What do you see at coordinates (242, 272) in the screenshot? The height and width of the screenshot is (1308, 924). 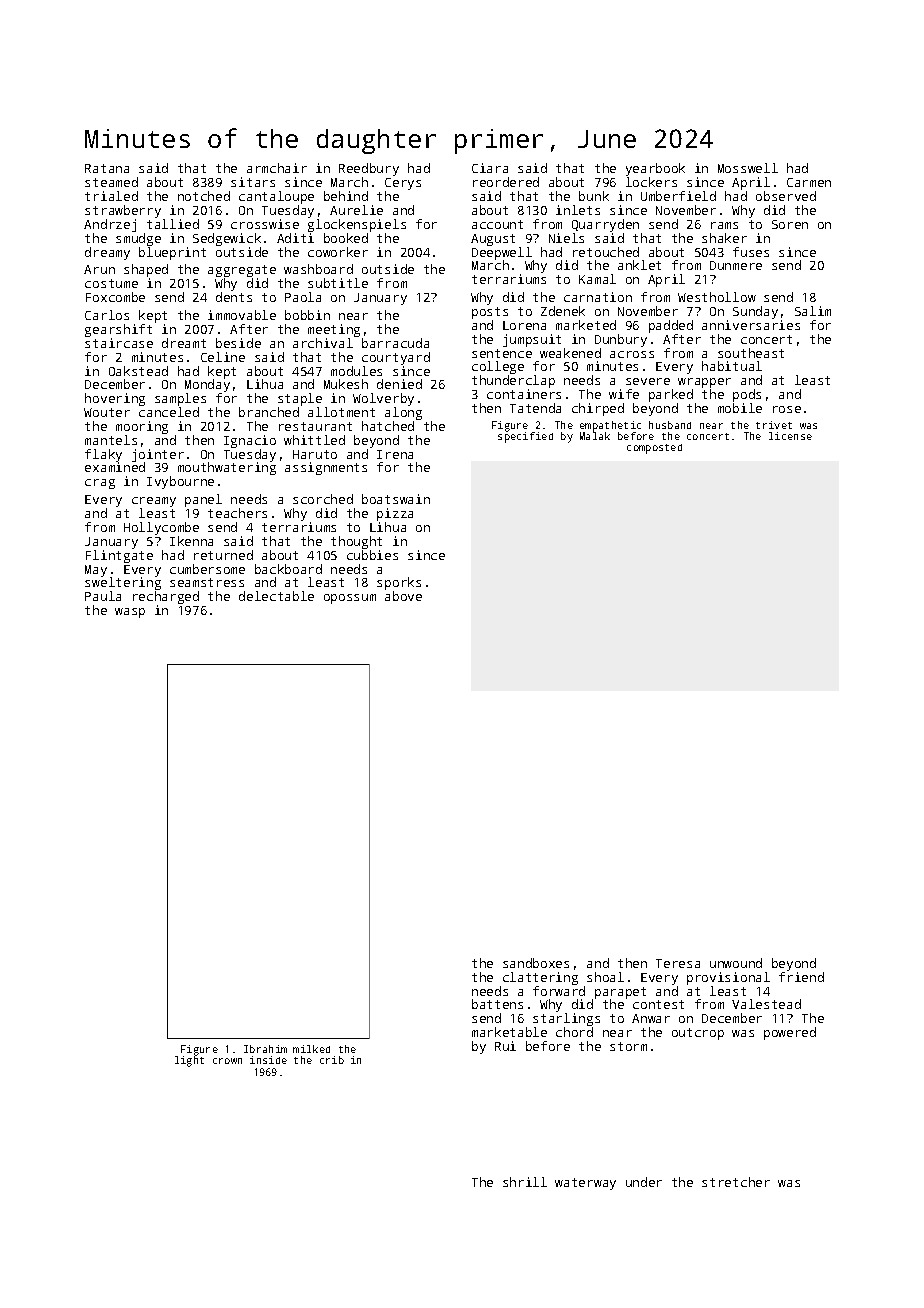 I see `aggregate` at bounding box center [242, 272].
